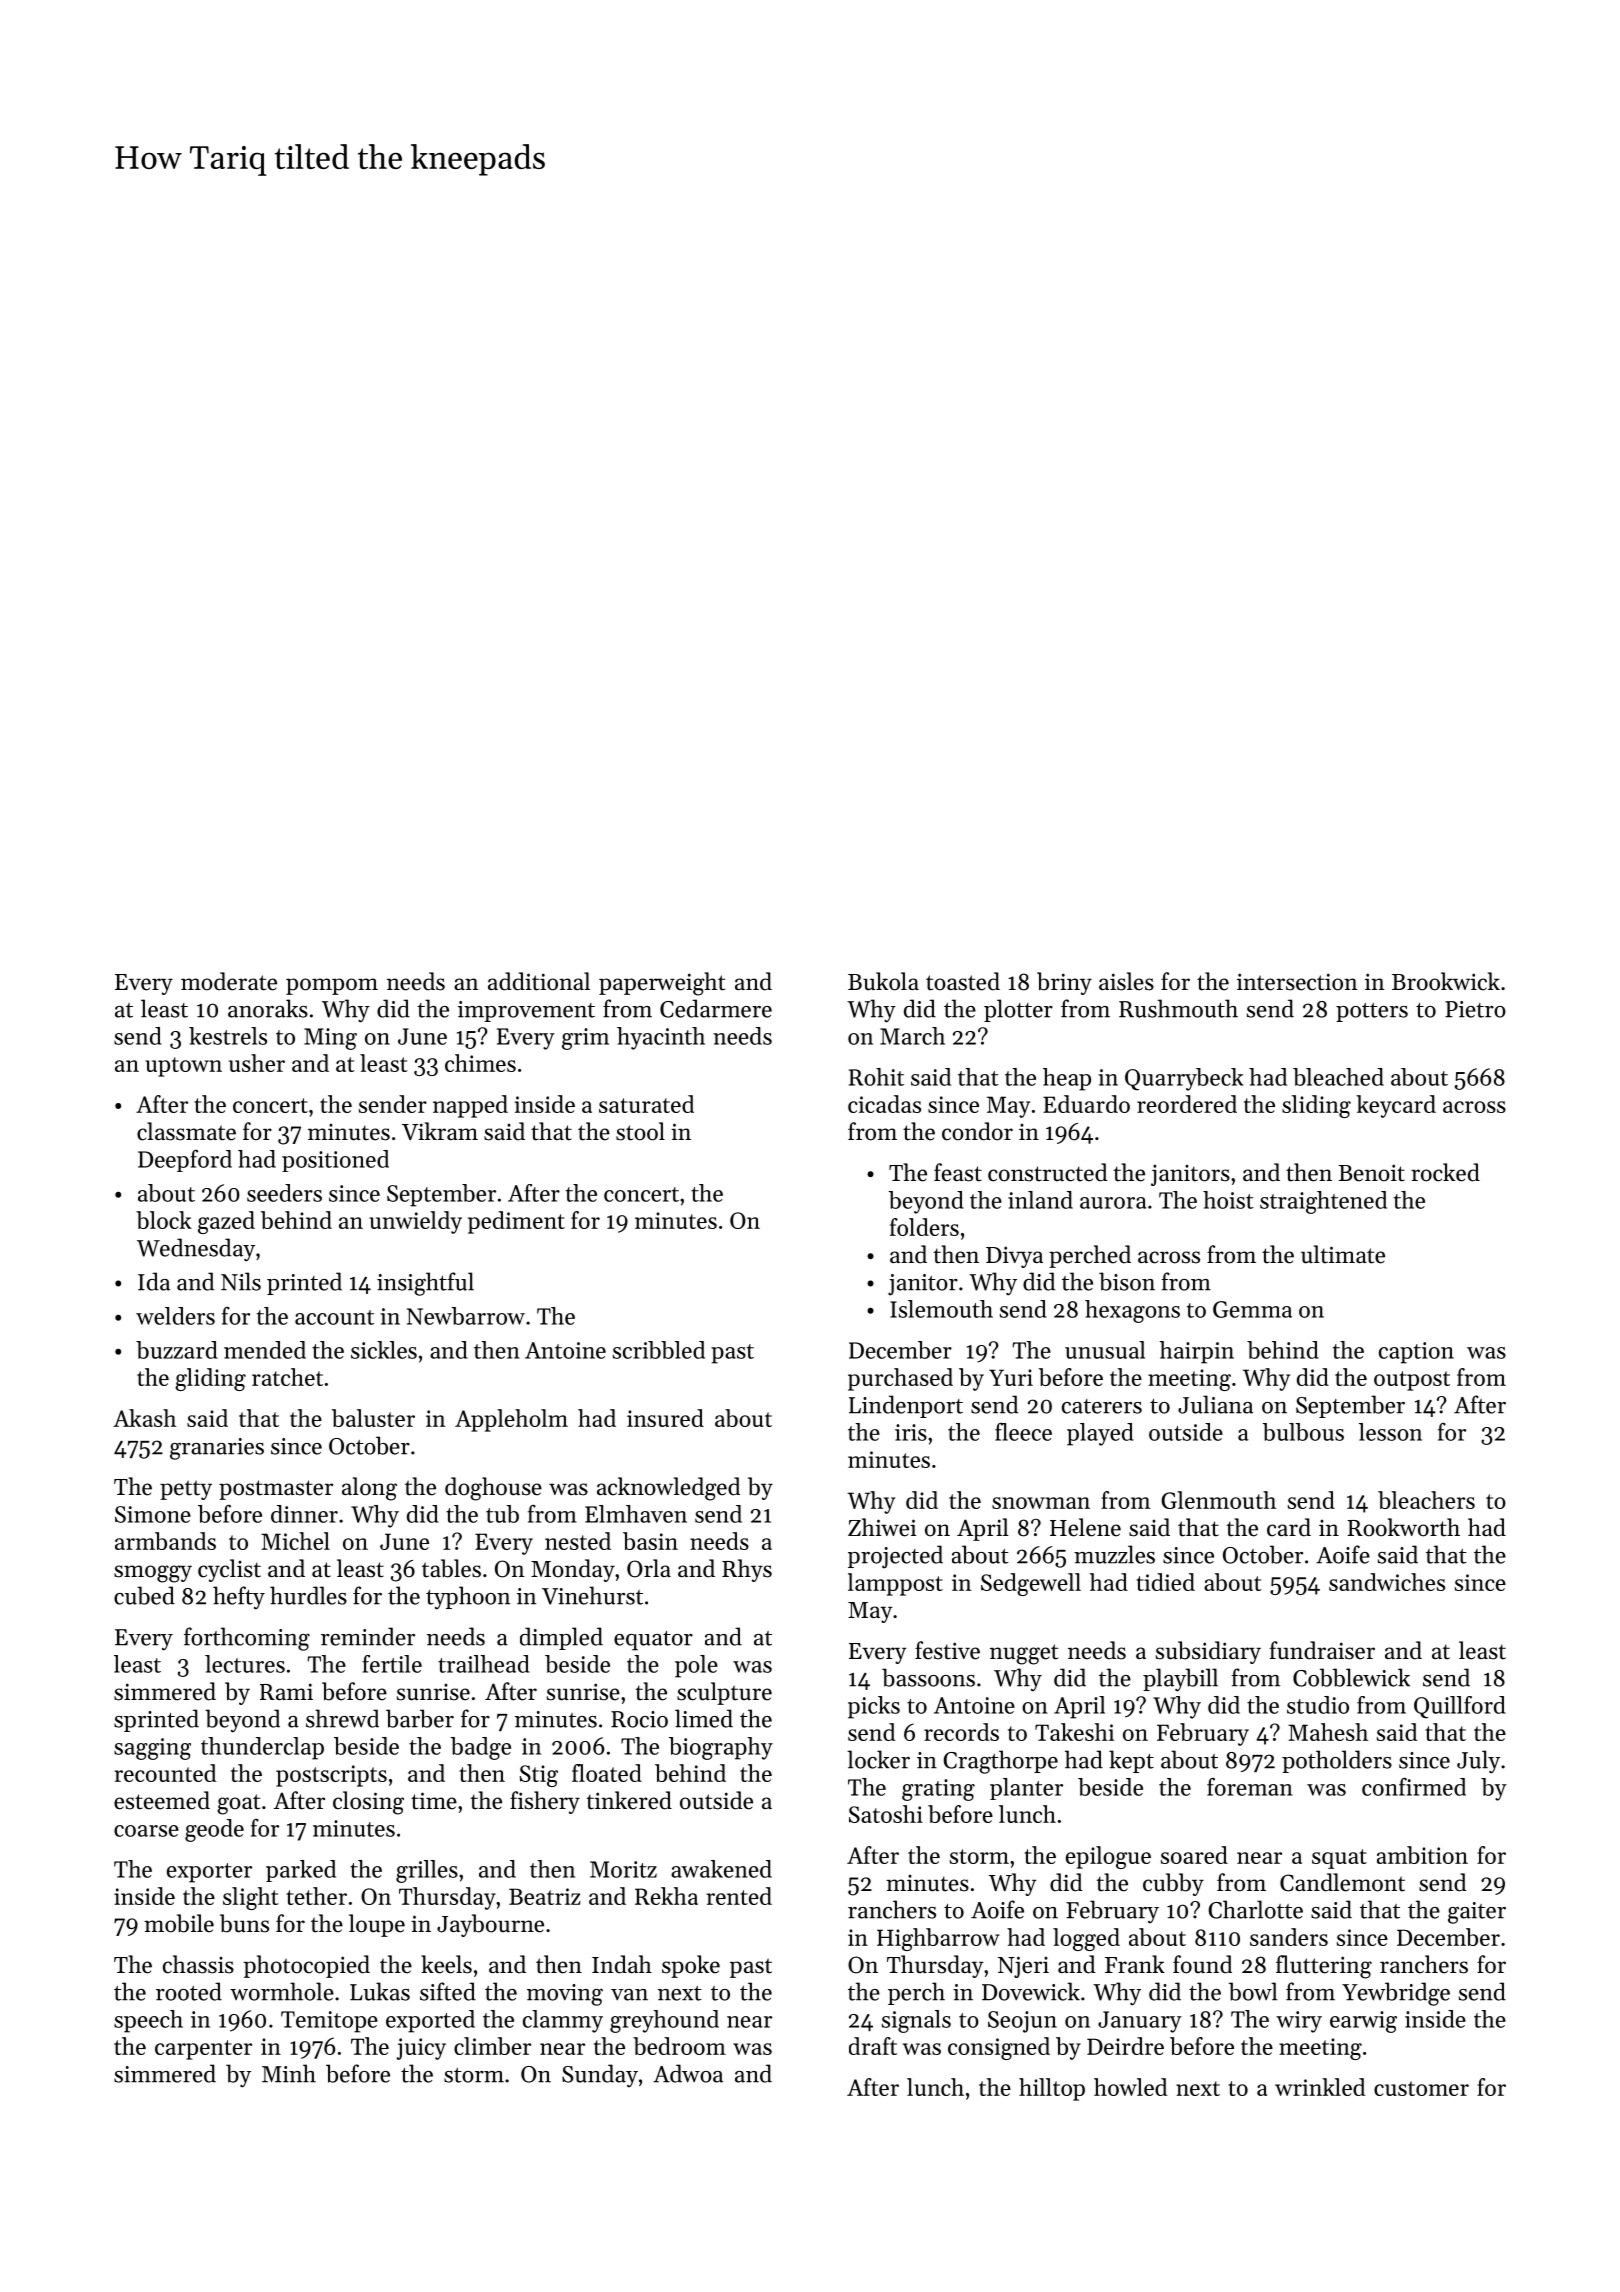 The image size is (1620, 2292). What do you see at coordinates (666, 1896) in the screenshot?
I see `Rekha` at bounding box center [666, 1896].
